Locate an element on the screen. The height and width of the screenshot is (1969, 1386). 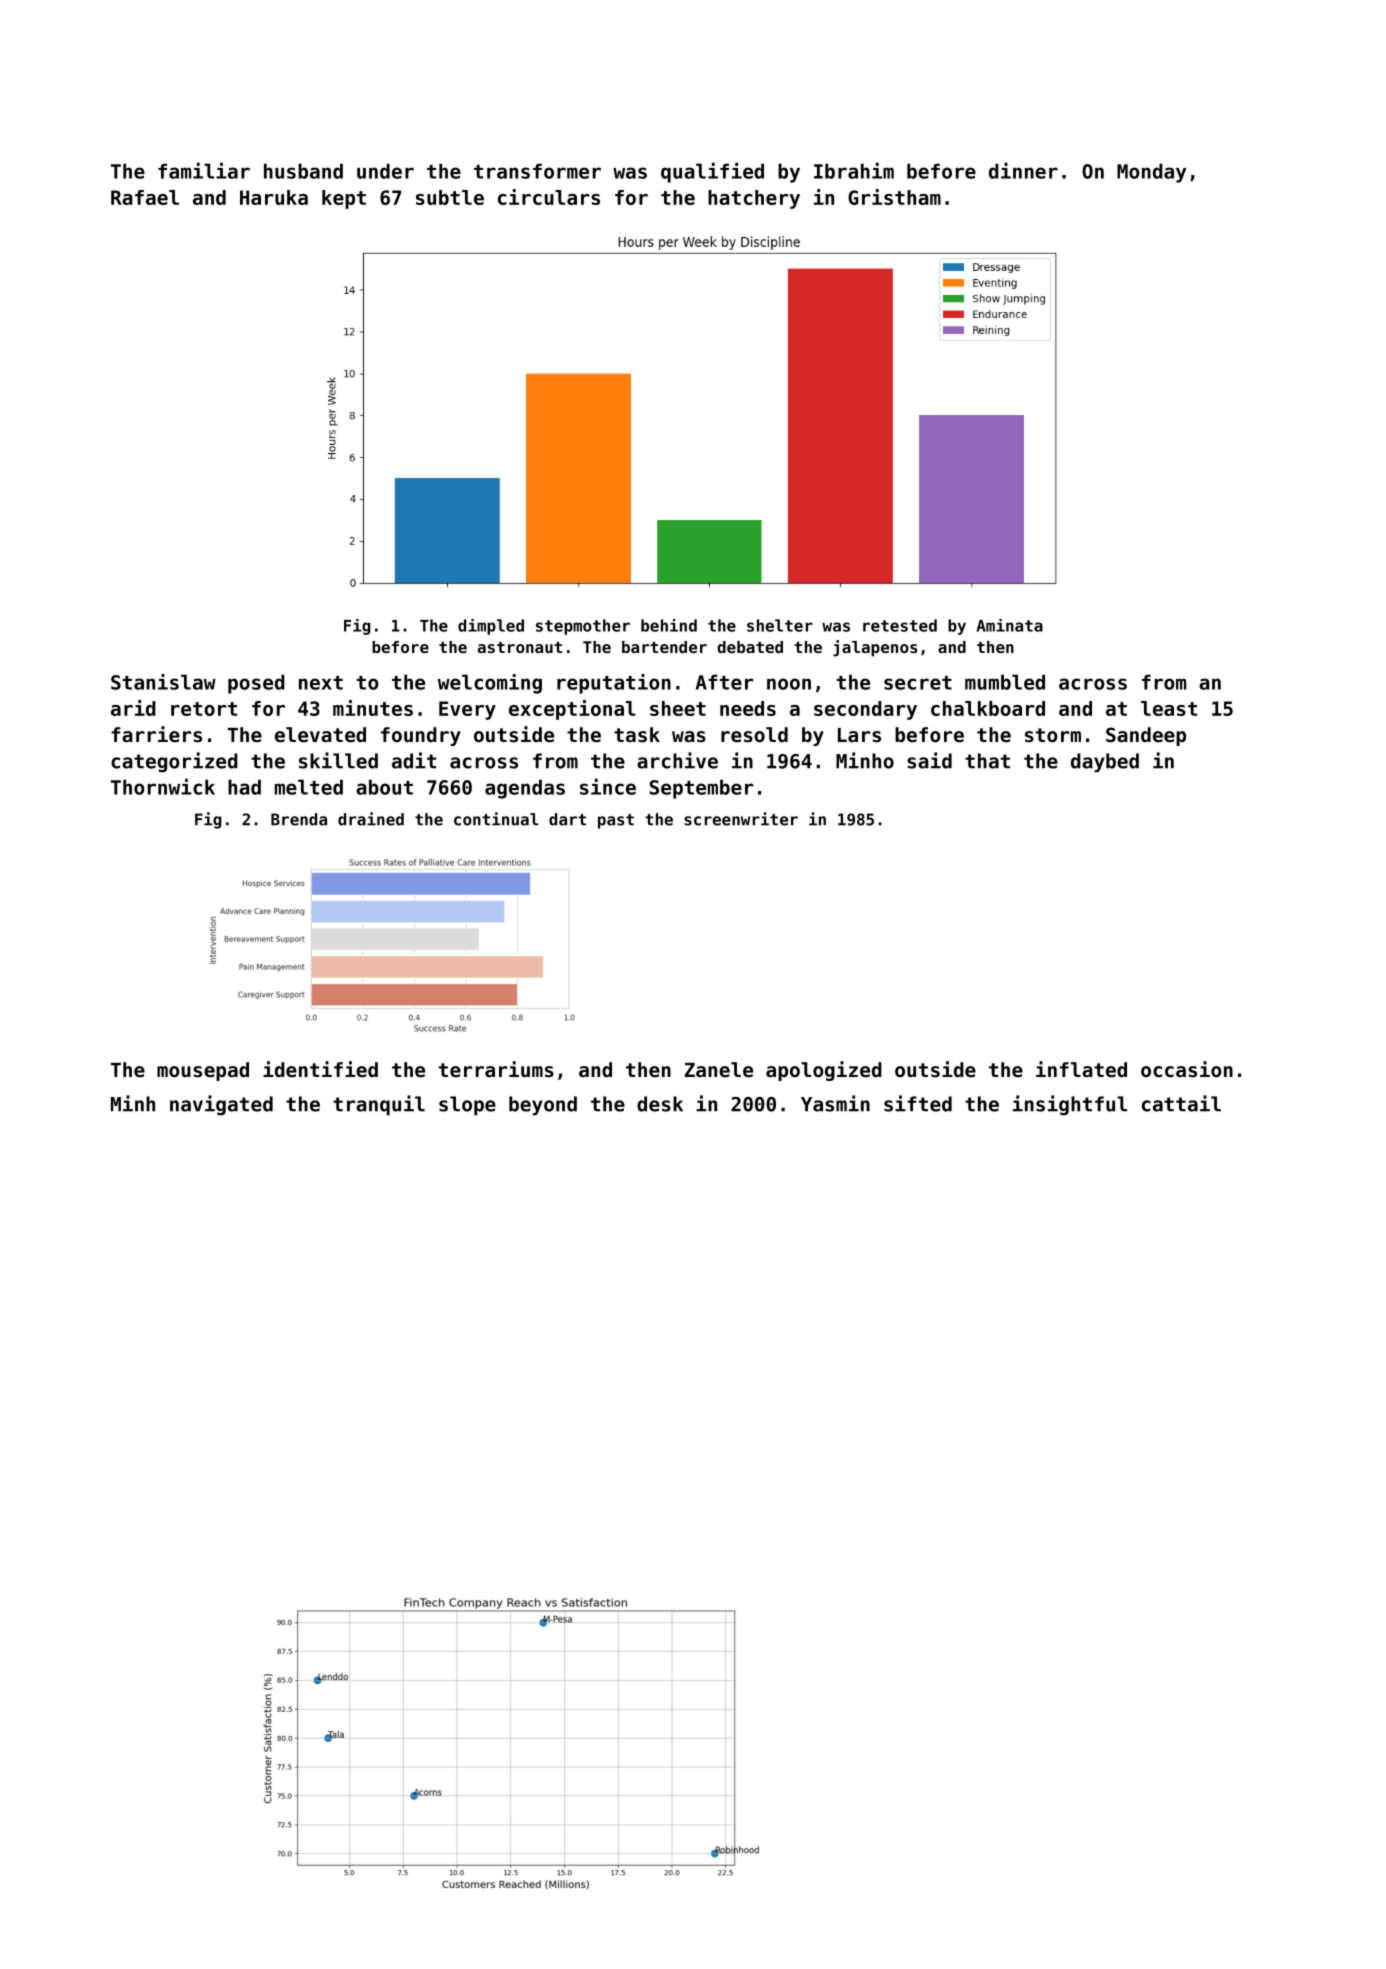
mousepad is located at coordinates (203, 1071).
